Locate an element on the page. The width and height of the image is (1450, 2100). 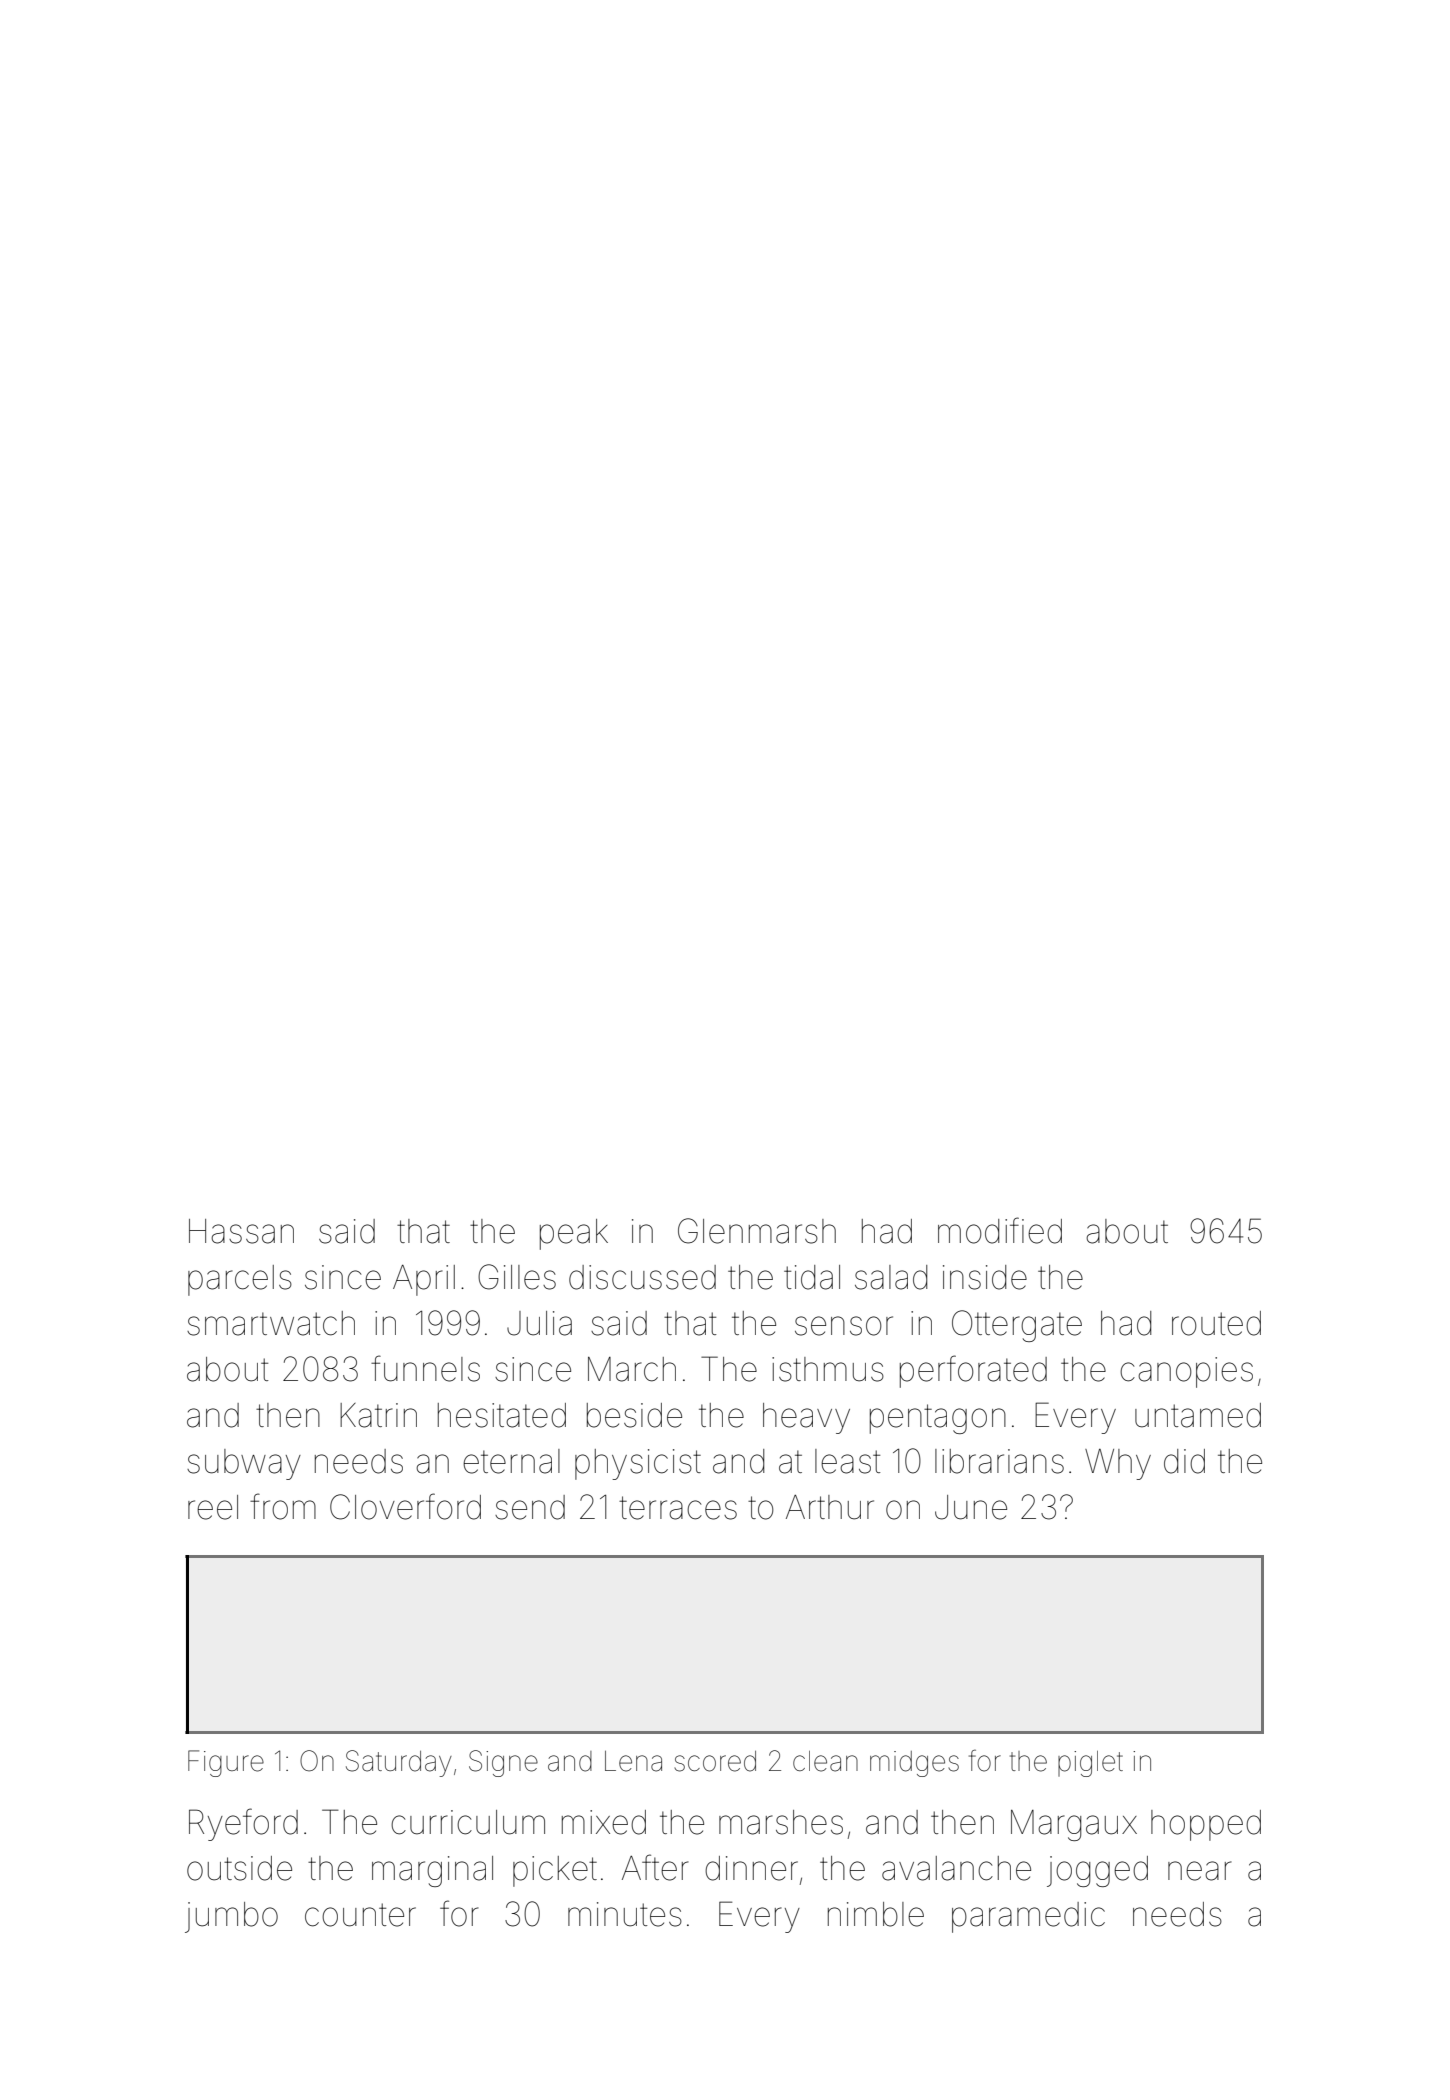
Ryeford is located at coordinates (243, 1824).
